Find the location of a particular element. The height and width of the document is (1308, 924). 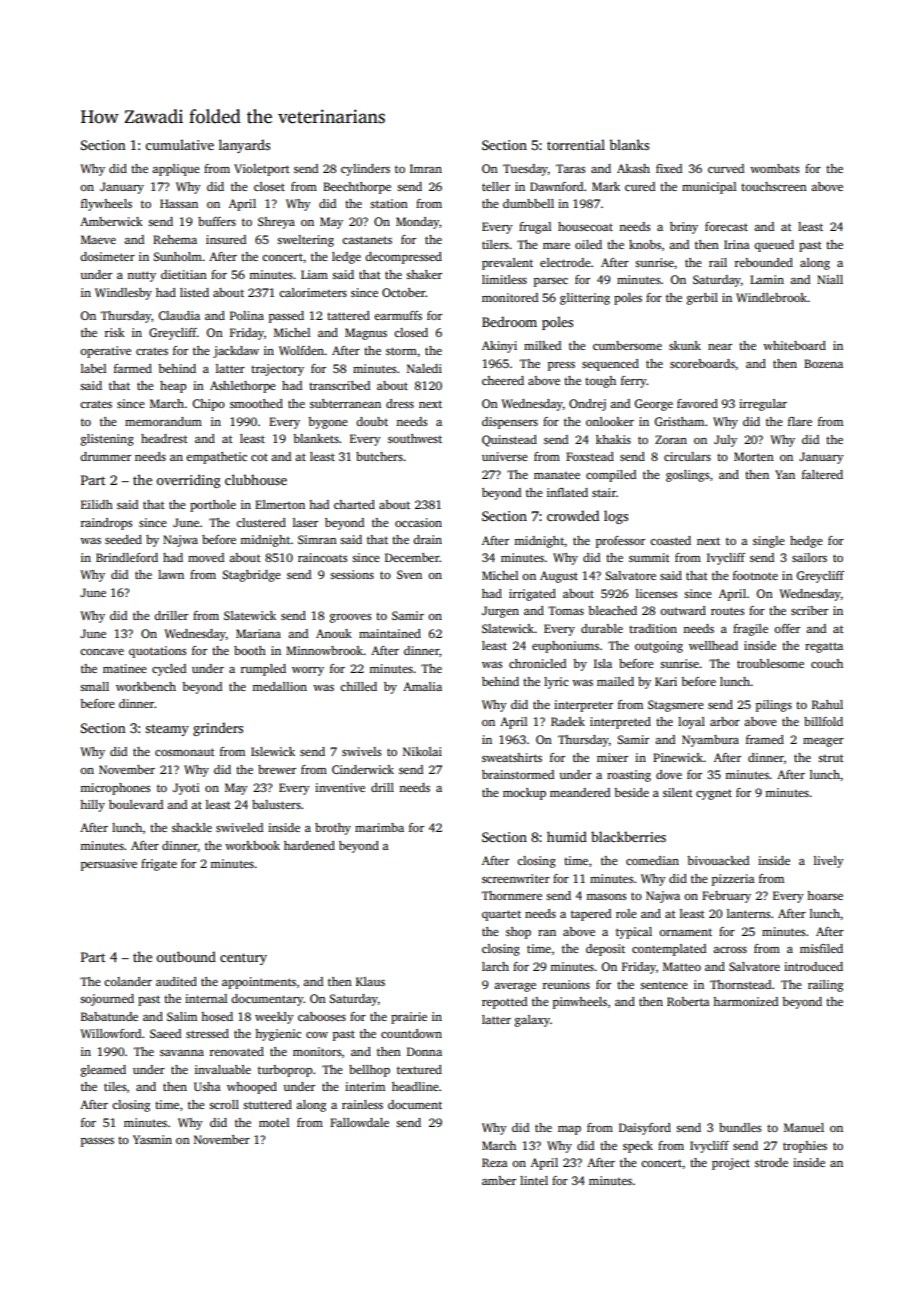

Yasmin is located at coordinates (152, 1139).
